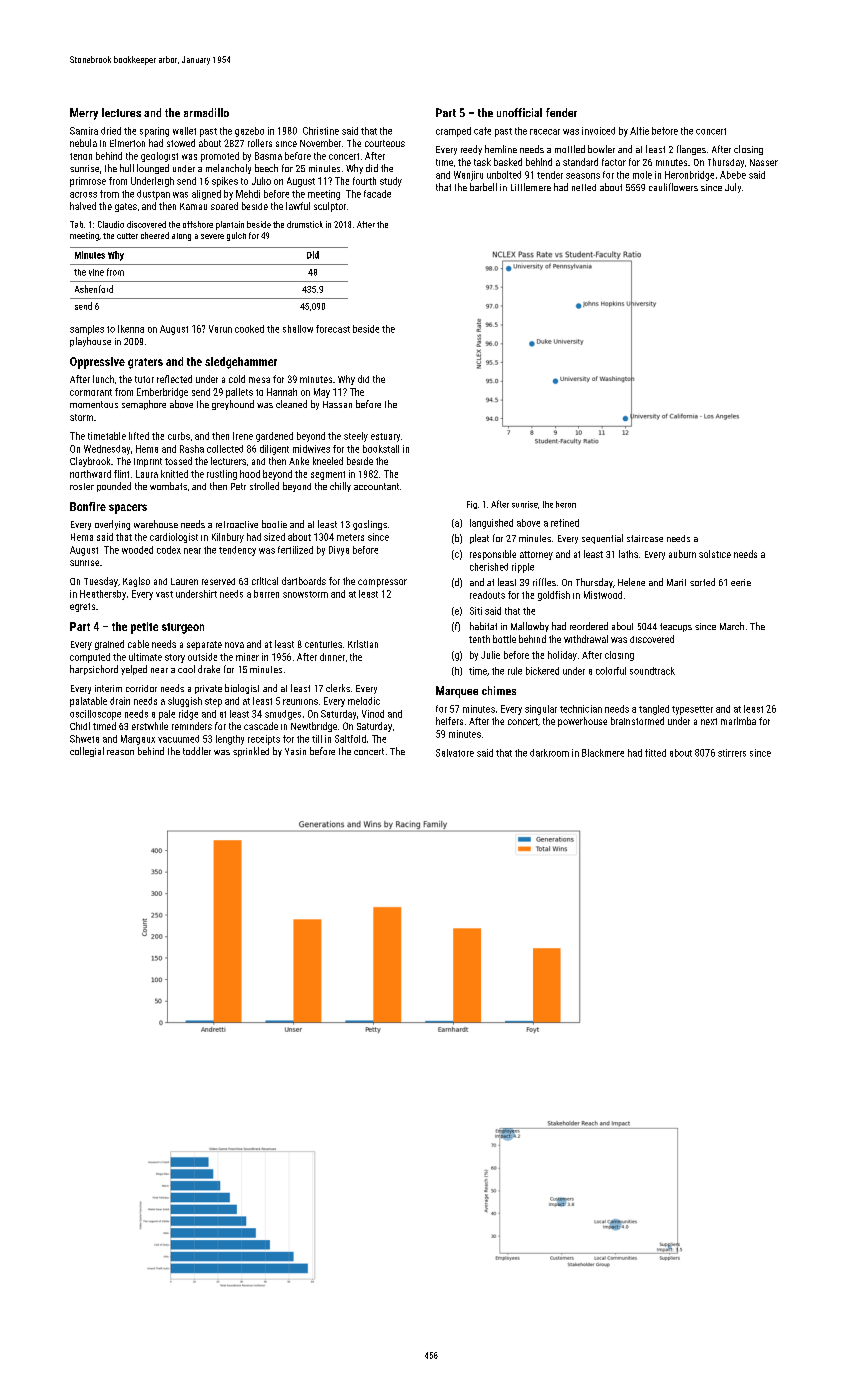 This page has width=849, height=1400. What do you see at coordinates (645, 538) in the page?
I see `staircase` at bounding box center [645, 538].
